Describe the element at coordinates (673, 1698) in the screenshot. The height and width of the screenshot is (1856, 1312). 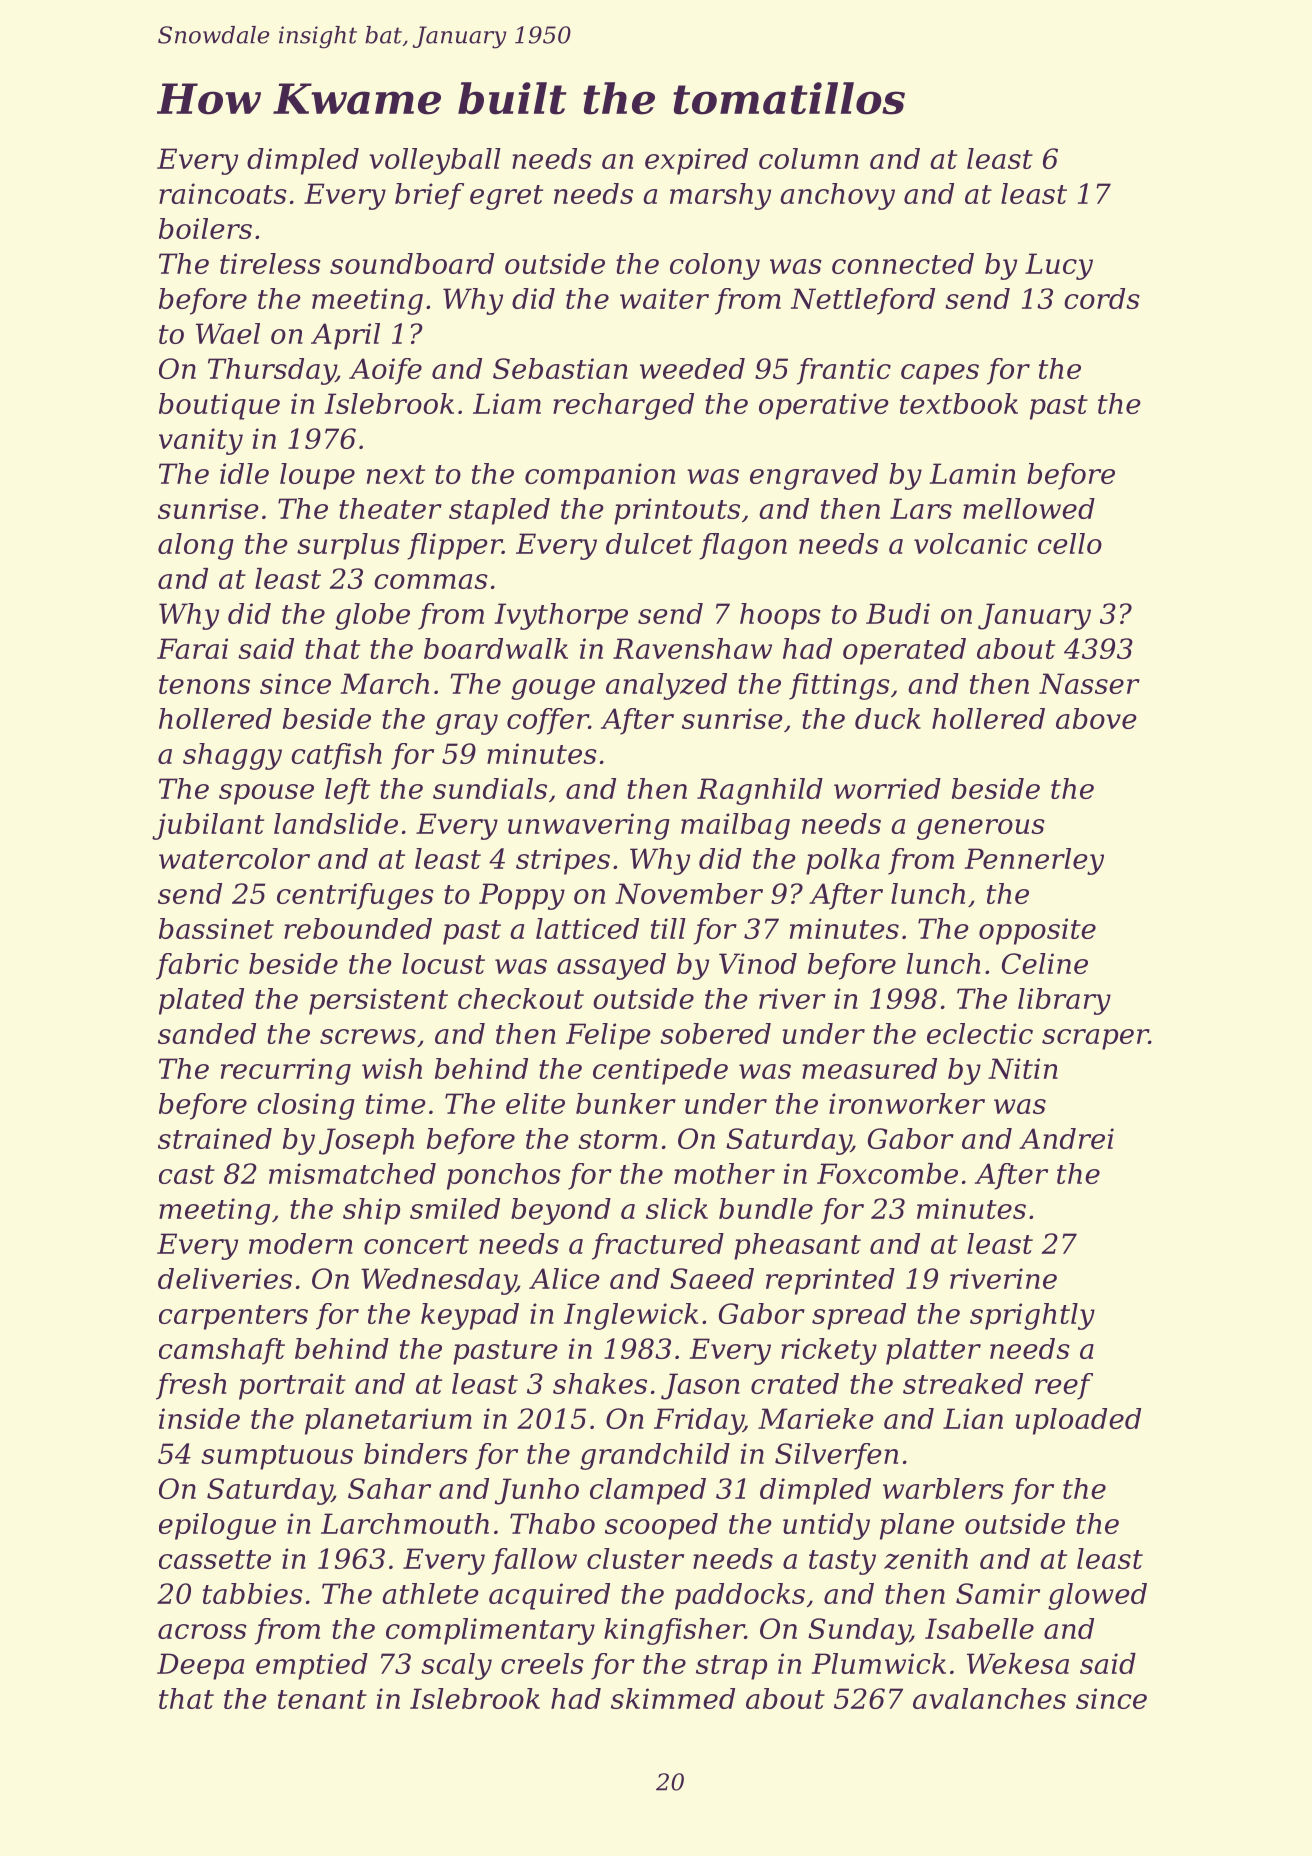
I see `skimmed` at that location.
